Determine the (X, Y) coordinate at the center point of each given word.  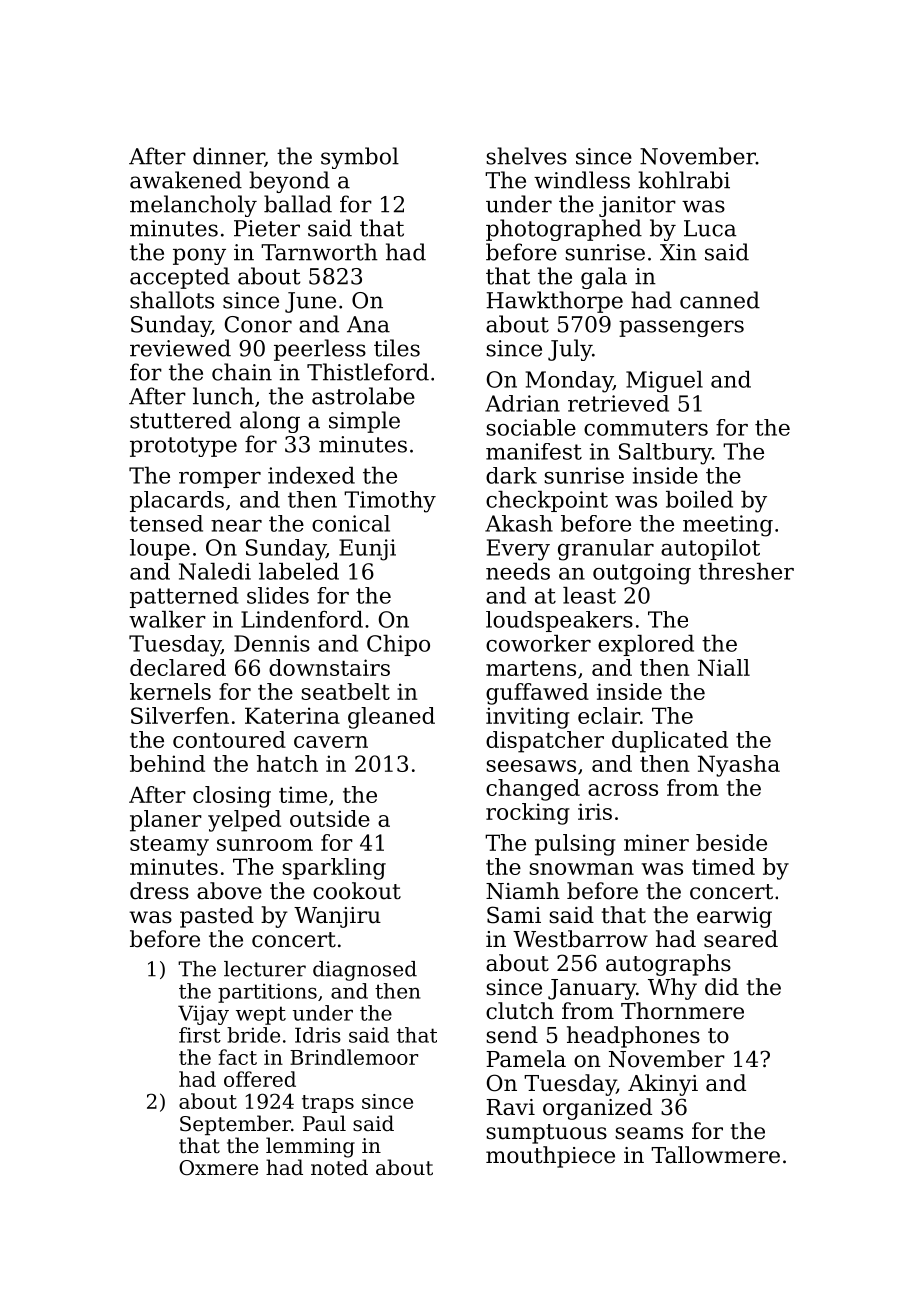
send (512, 1035)
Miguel (664, 382)
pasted (217, 917)
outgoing (642, 574)
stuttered (180, 420)
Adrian (522, 403)
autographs (668, 965)
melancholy (193, 206)
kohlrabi (684, 180)
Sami (514, 915)
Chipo (398, 645)
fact (238, 1057)
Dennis (272, 643)
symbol (360, 158)
